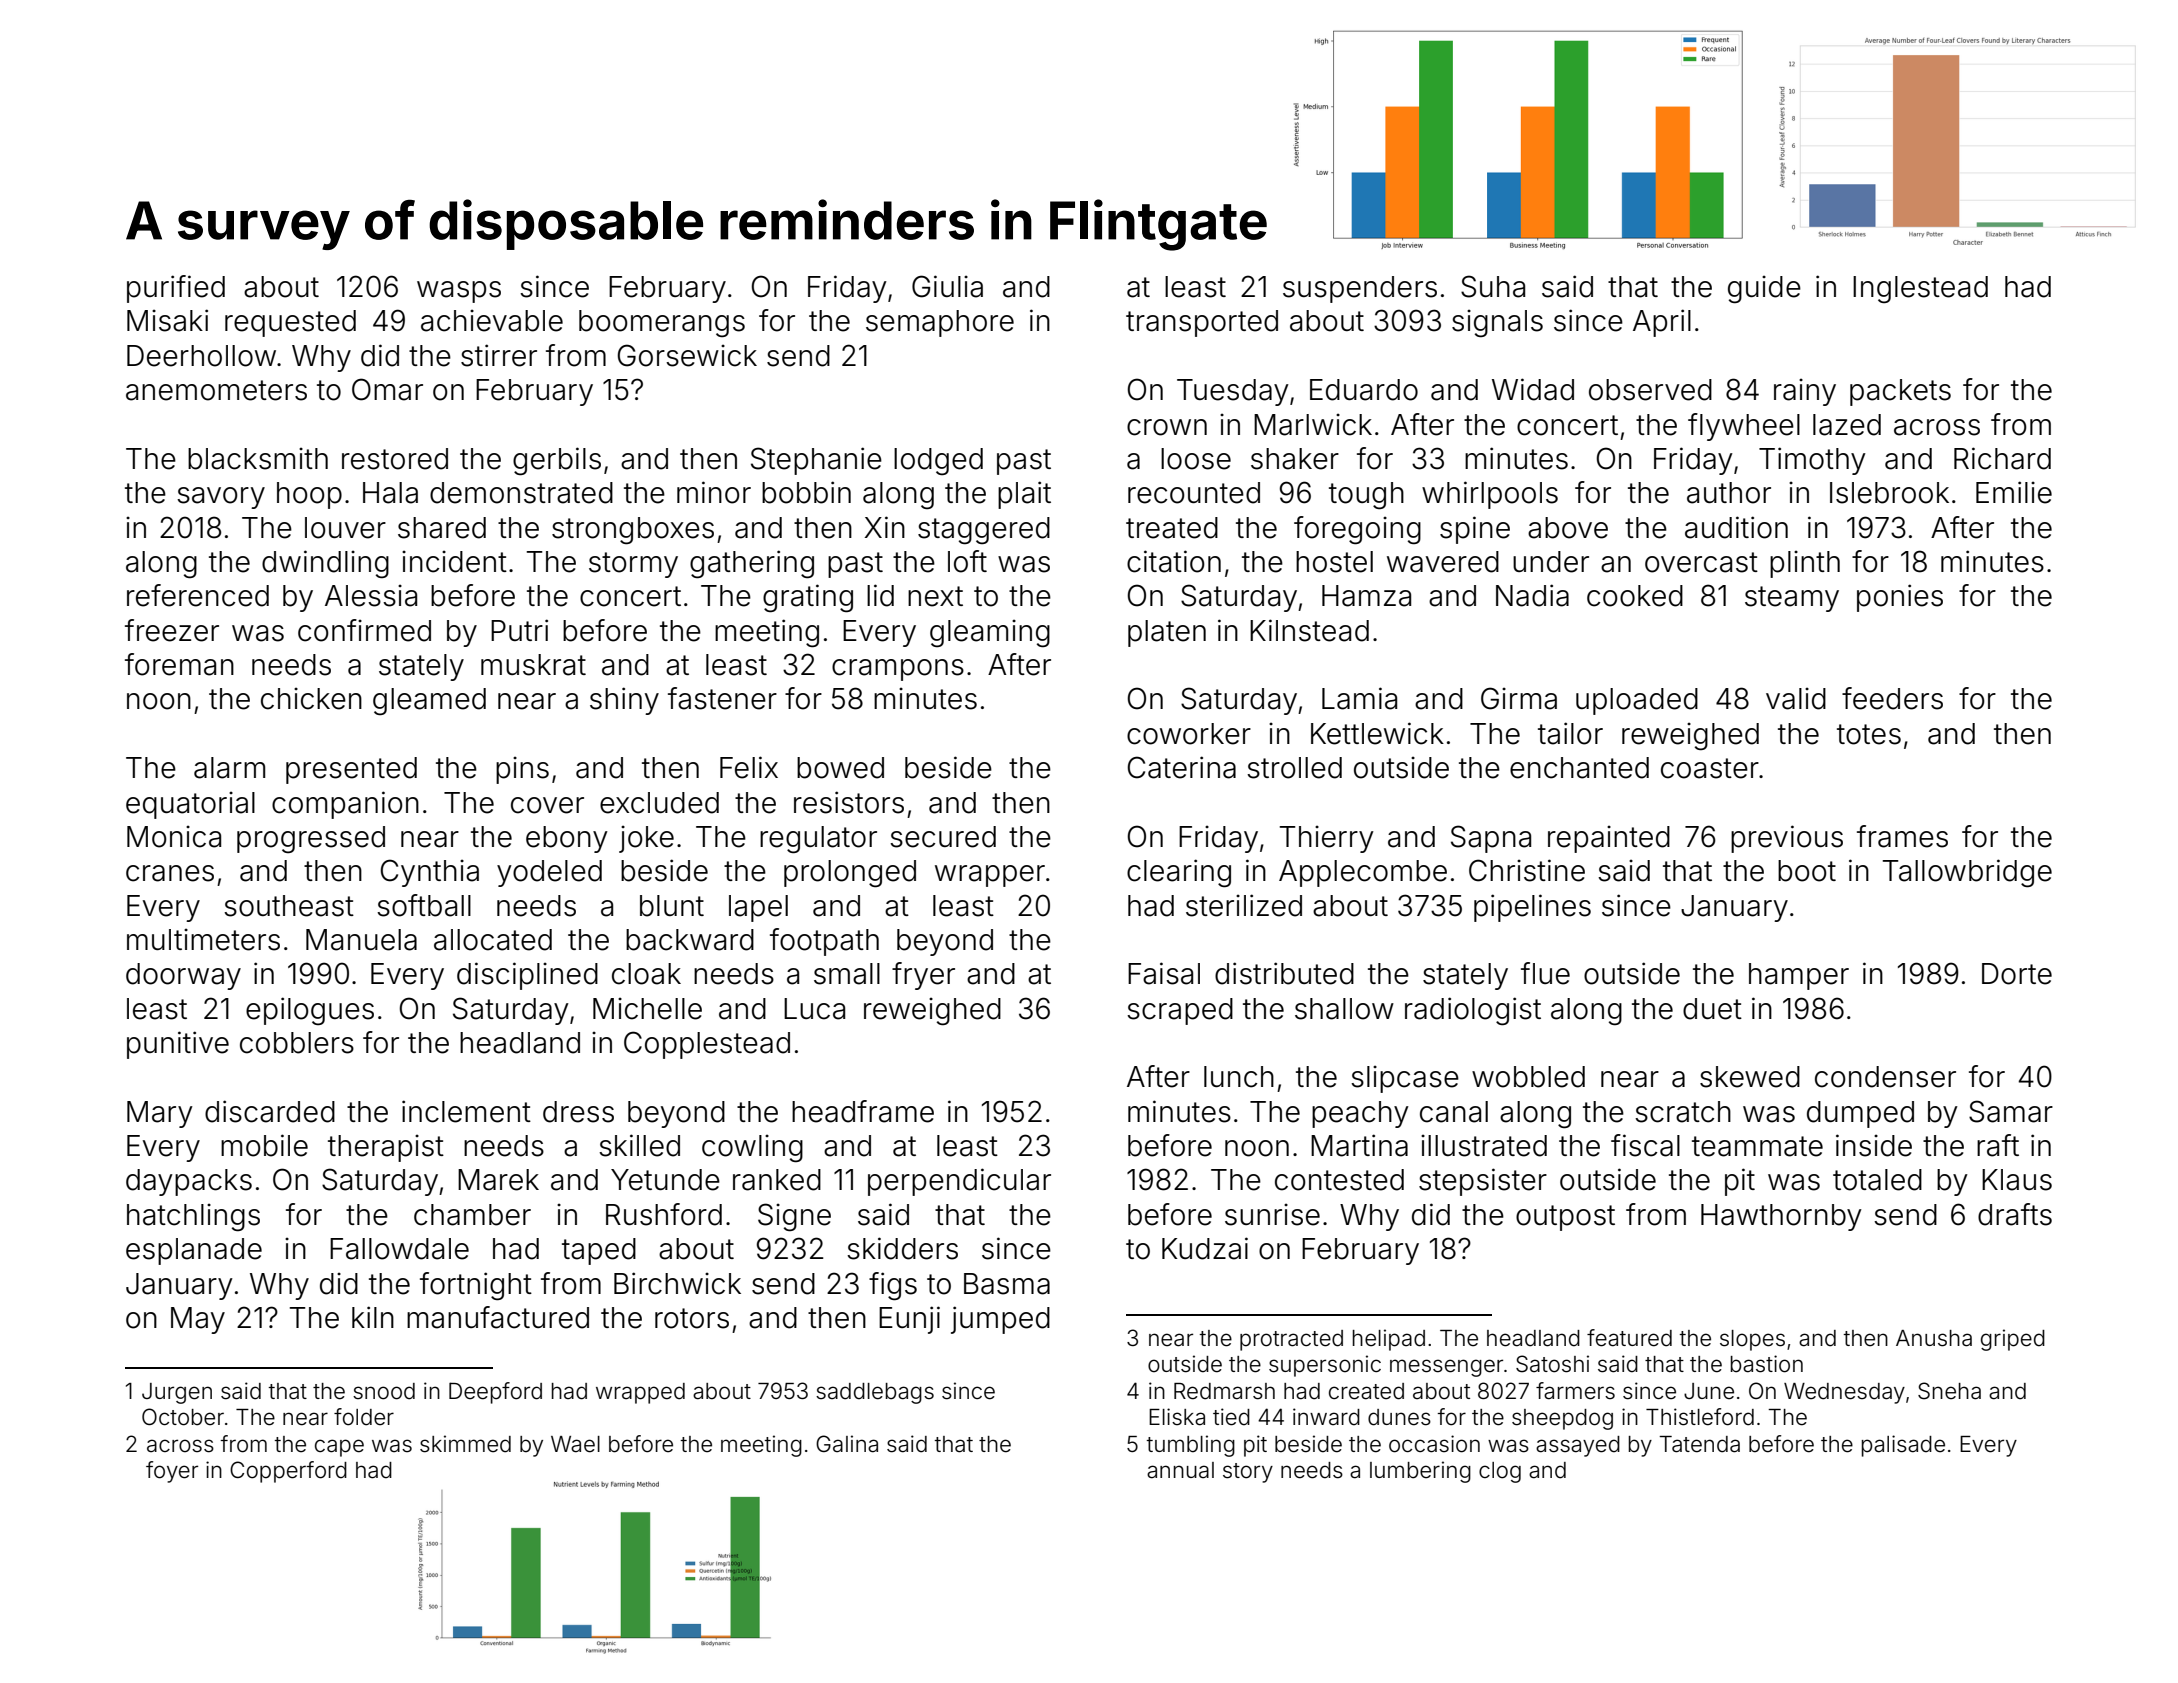  What do you see at coordinates (662, 323) in the screenshot?
I see `boomerangs` at bounding box center [662, 323].
